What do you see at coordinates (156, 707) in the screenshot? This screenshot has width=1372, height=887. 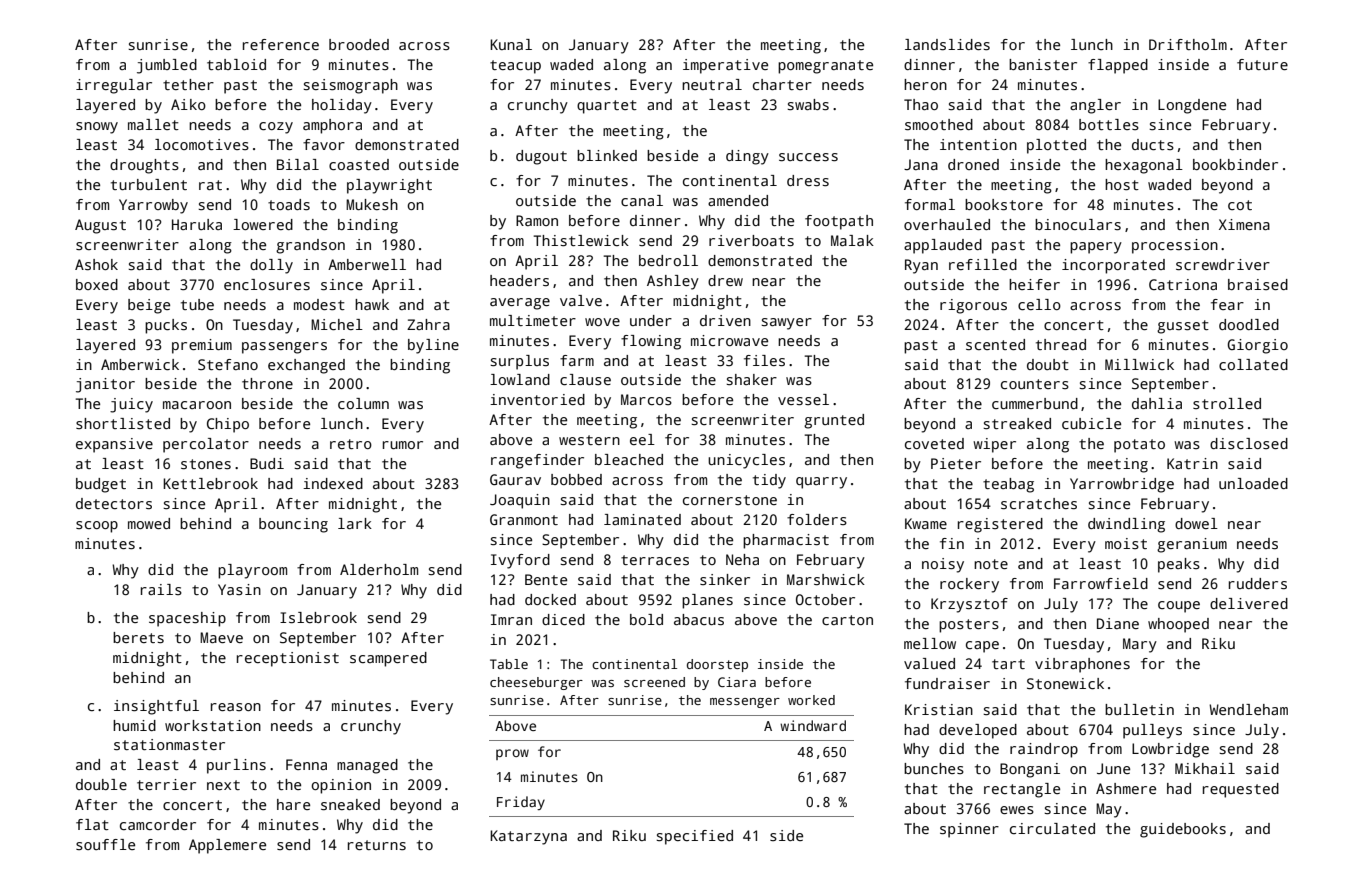 I see `insightful` at bounding box center [156, 707].
